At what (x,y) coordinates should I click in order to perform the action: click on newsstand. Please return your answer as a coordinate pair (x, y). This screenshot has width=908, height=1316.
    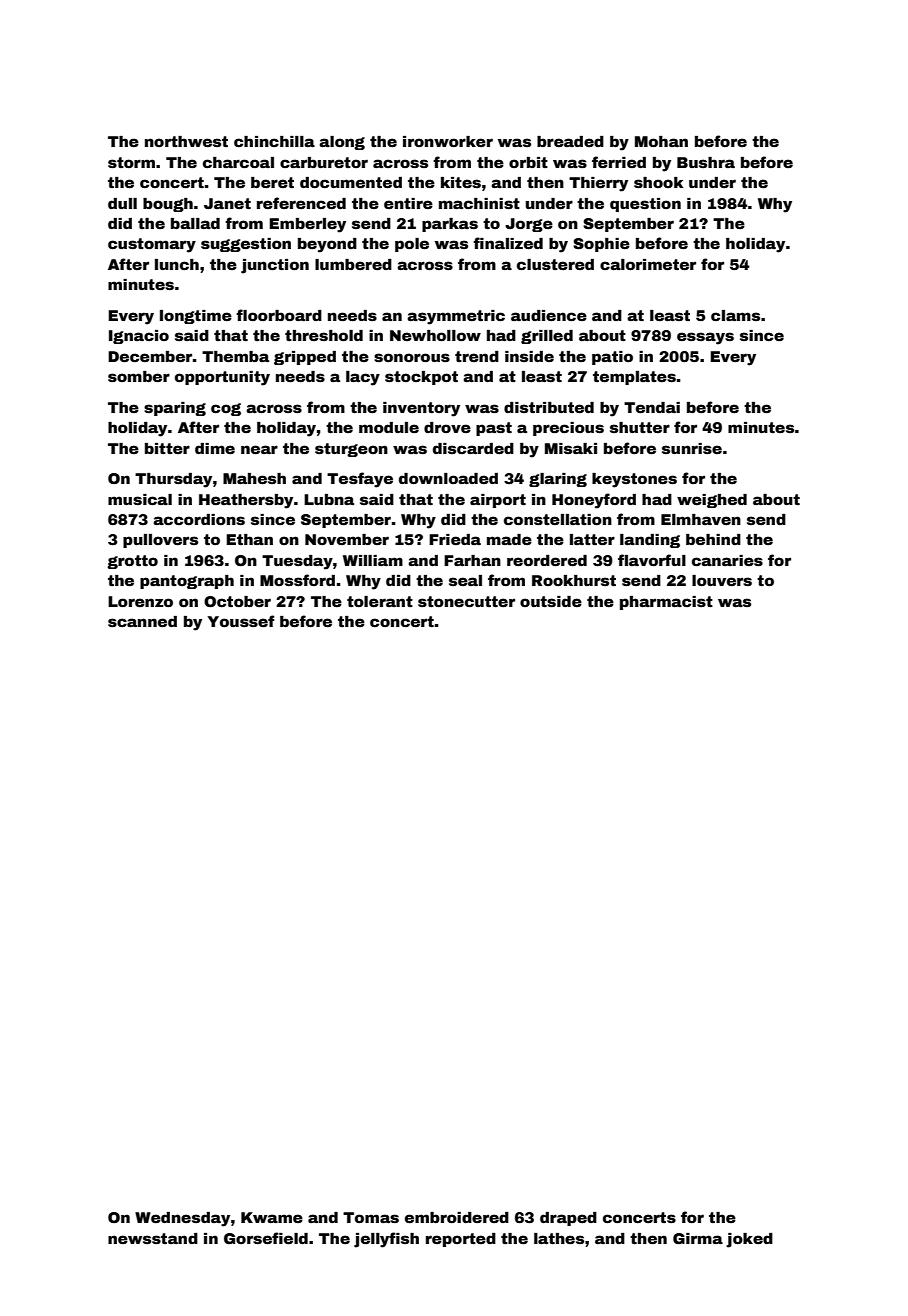
    Looking at the image, I should click on (153, 1238).
